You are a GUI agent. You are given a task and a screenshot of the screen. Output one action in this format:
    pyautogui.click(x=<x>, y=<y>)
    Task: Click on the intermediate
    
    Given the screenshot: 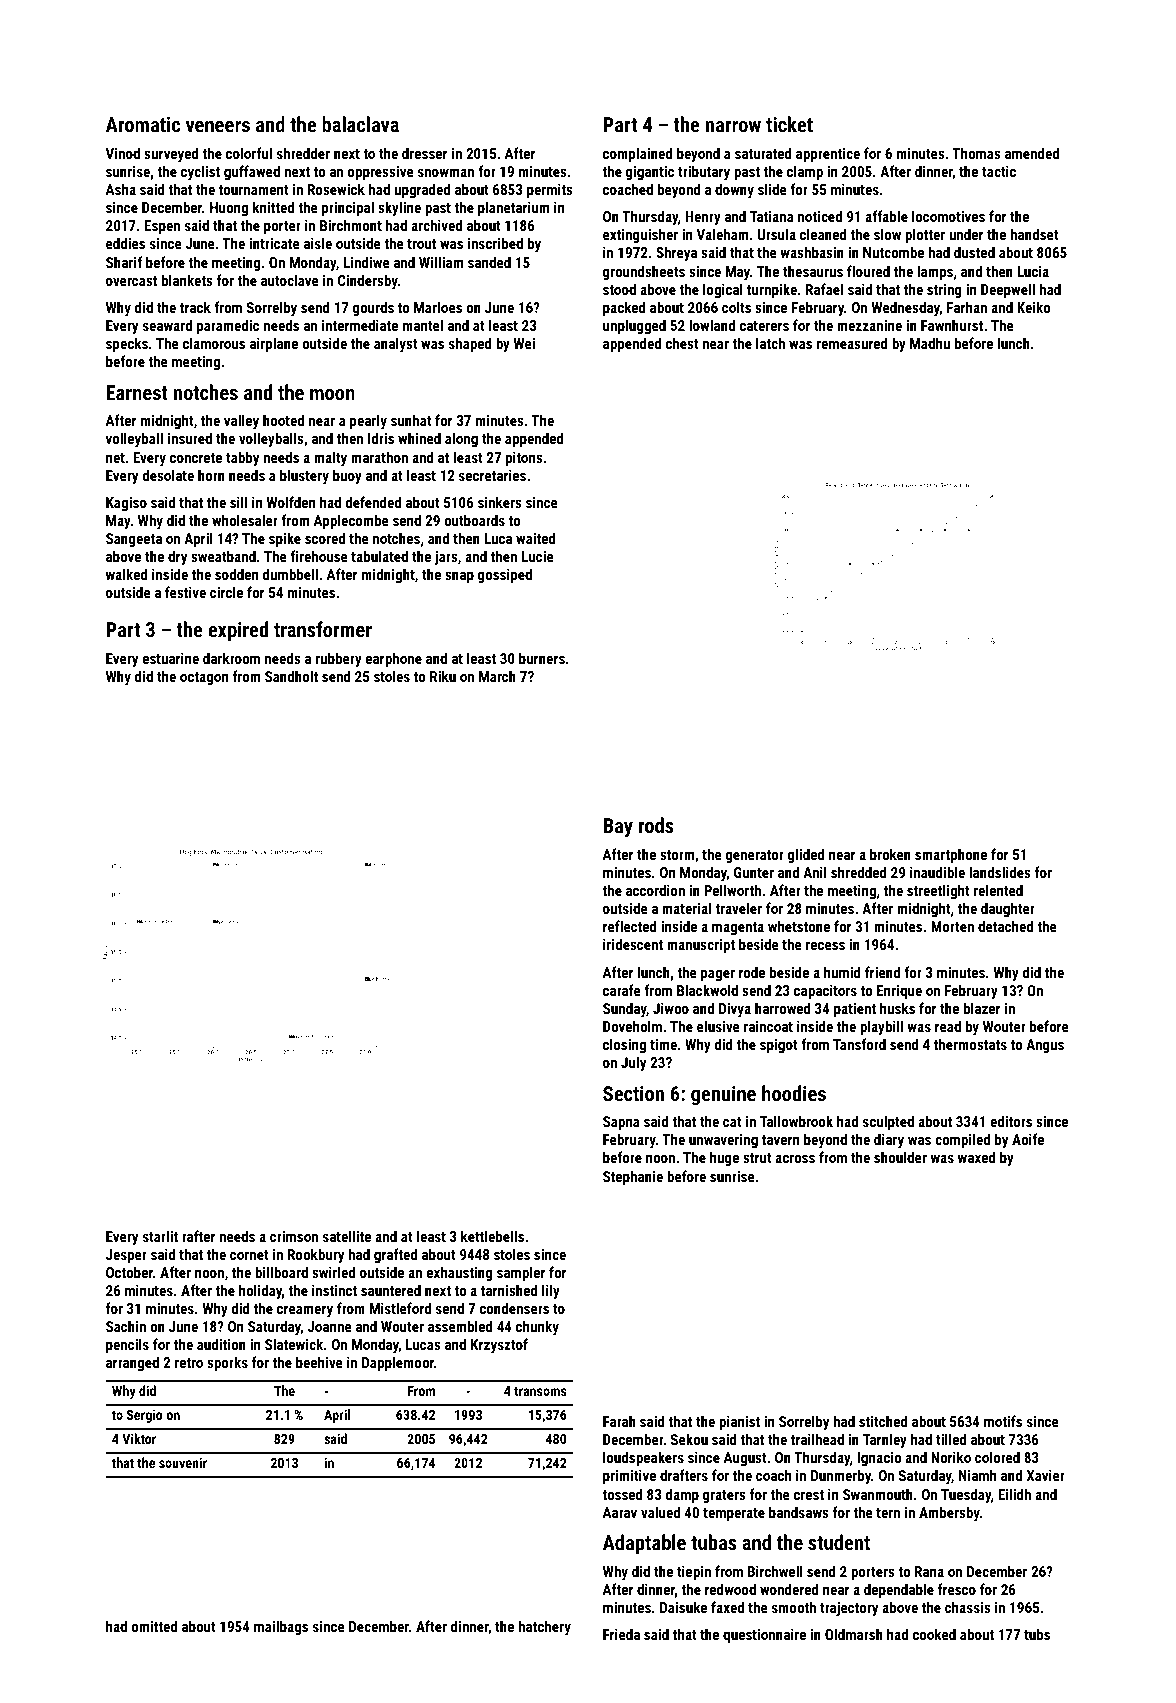 What is the action you would take?
    pyautogui.click(x=360, y=325)
